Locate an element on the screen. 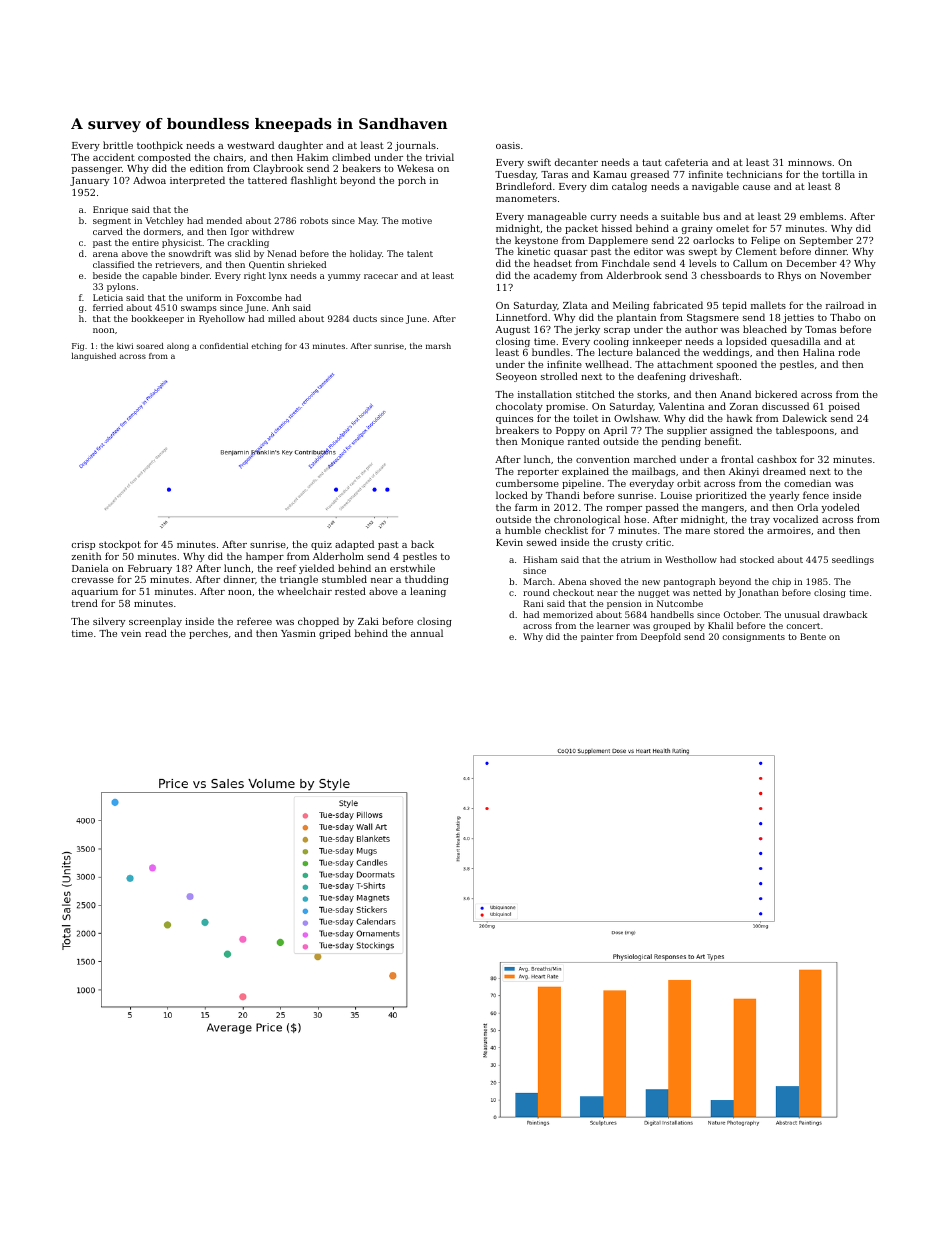 This screenshot has width=952, height=1233. robots is located at coordinates (314, 220).
